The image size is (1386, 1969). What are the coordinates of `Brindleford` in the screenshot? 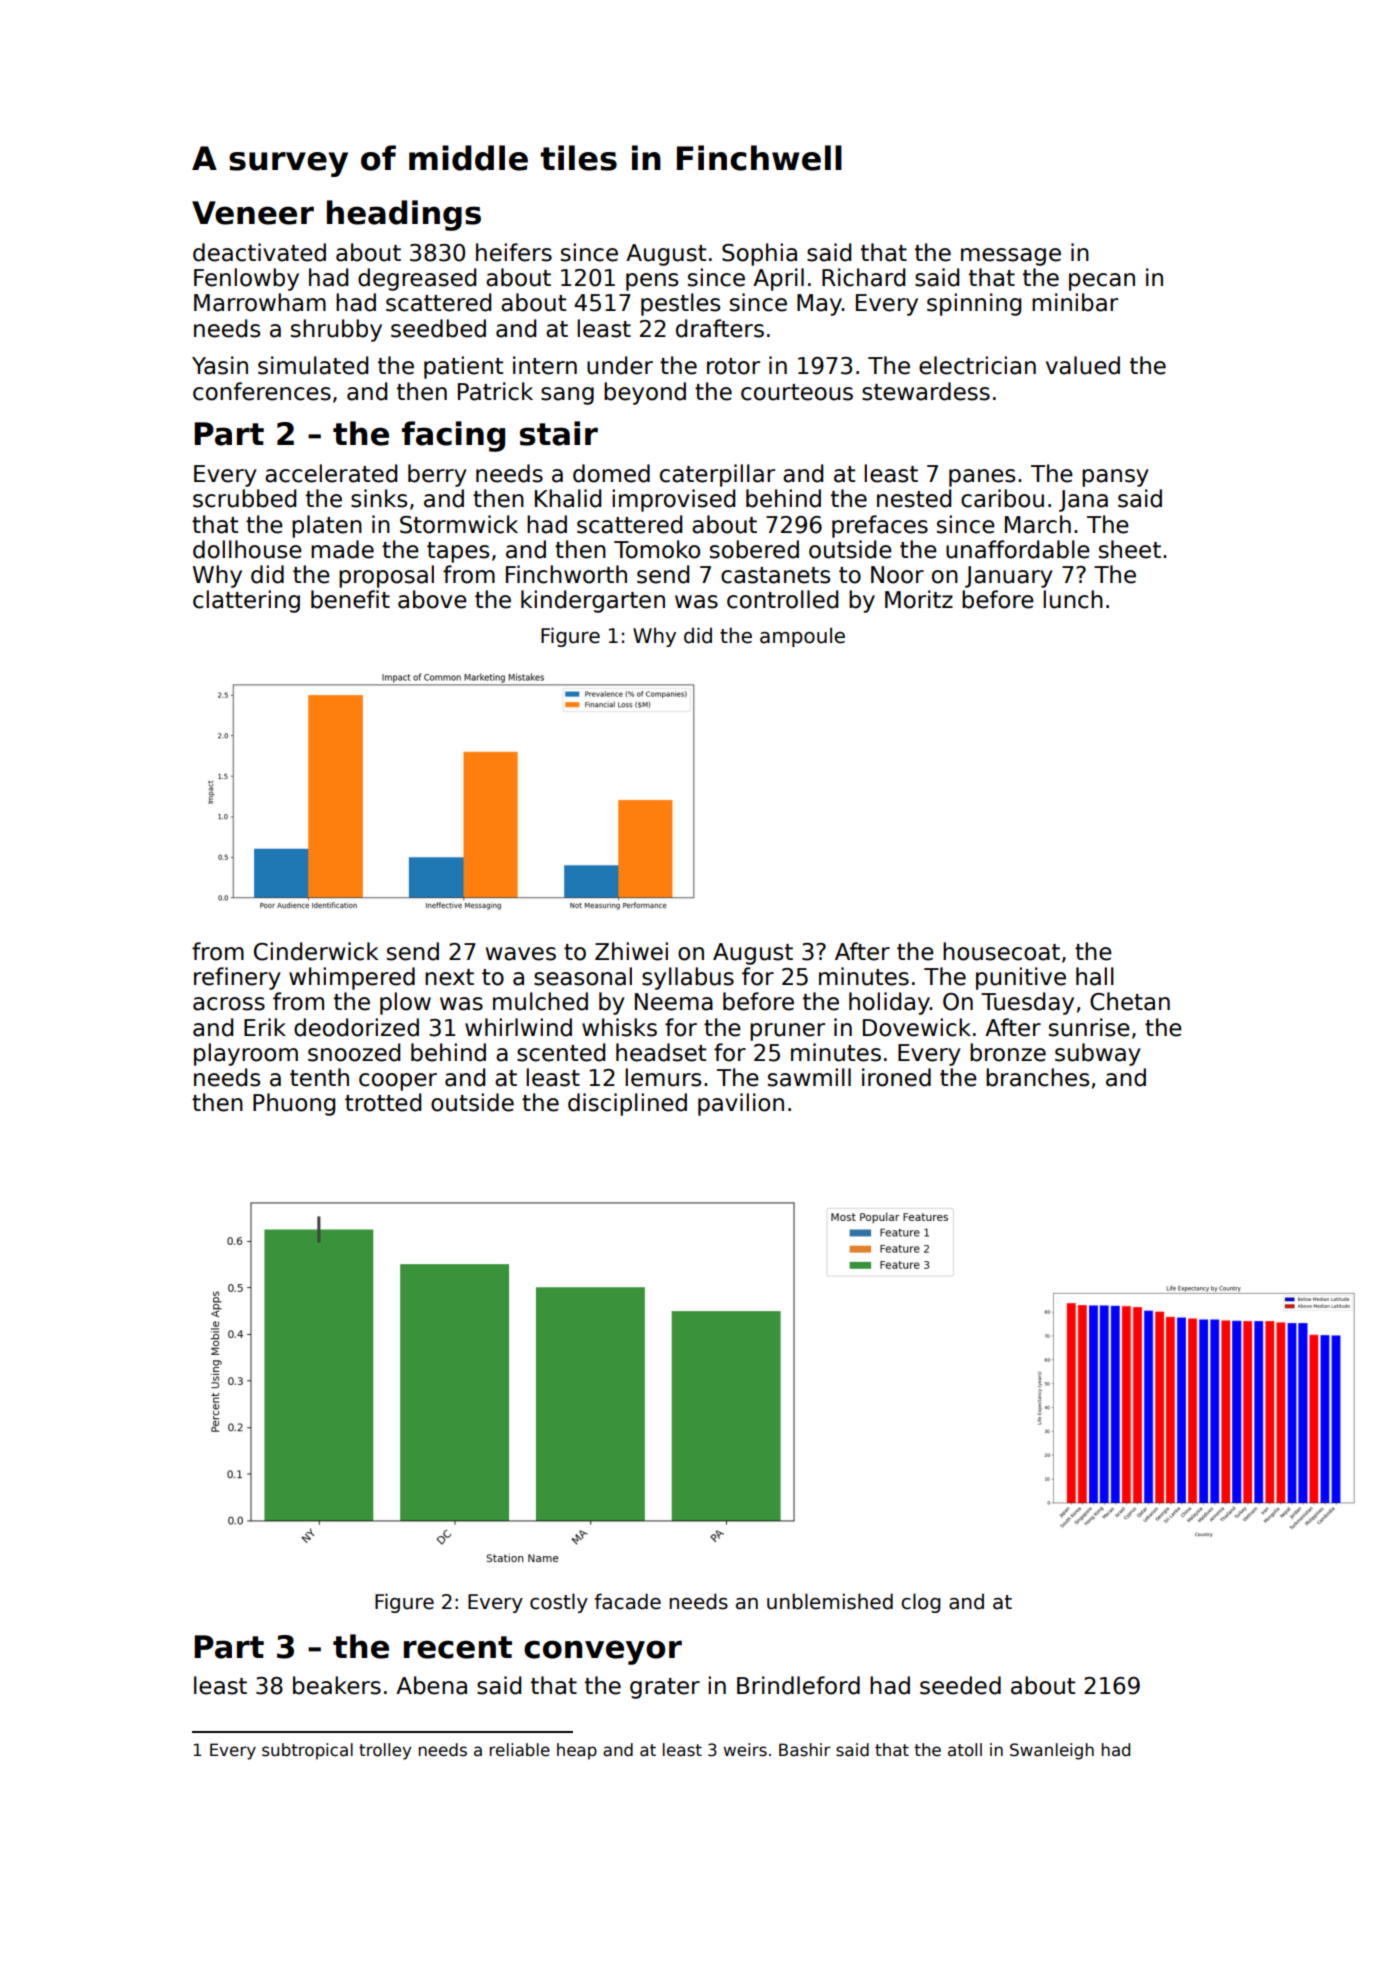 It's located at (798, 1685).
